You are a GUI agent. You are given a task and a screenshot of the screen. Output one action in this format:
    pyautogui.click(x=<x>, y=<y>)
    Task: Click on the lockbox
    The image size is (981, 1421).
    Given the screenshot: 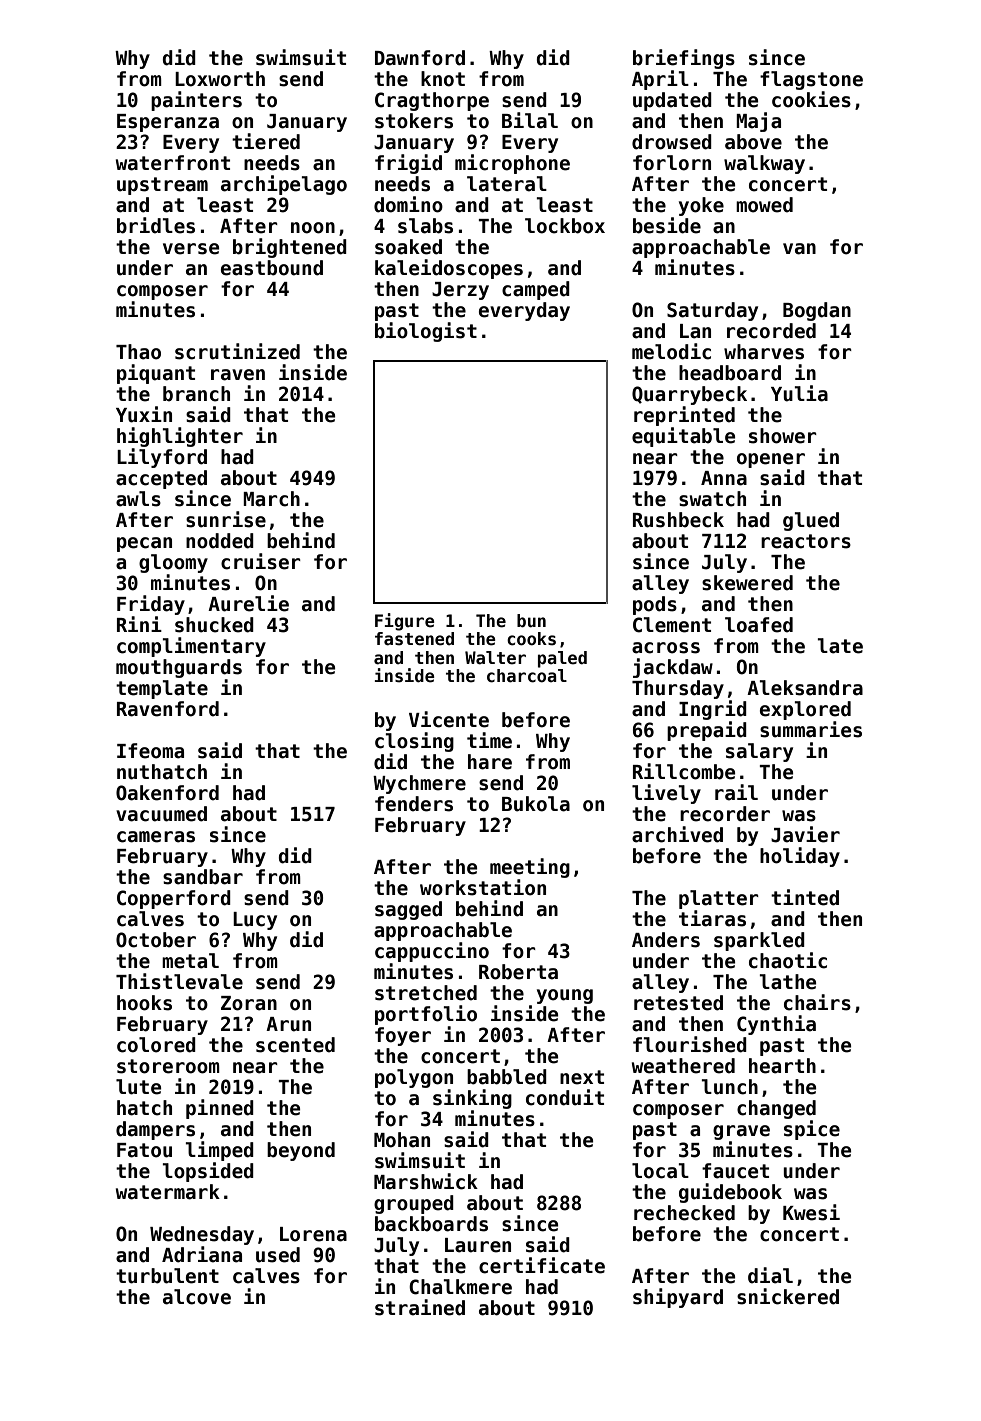 What is the action you would take?
    pyautogui.click(x=565, y=226)
